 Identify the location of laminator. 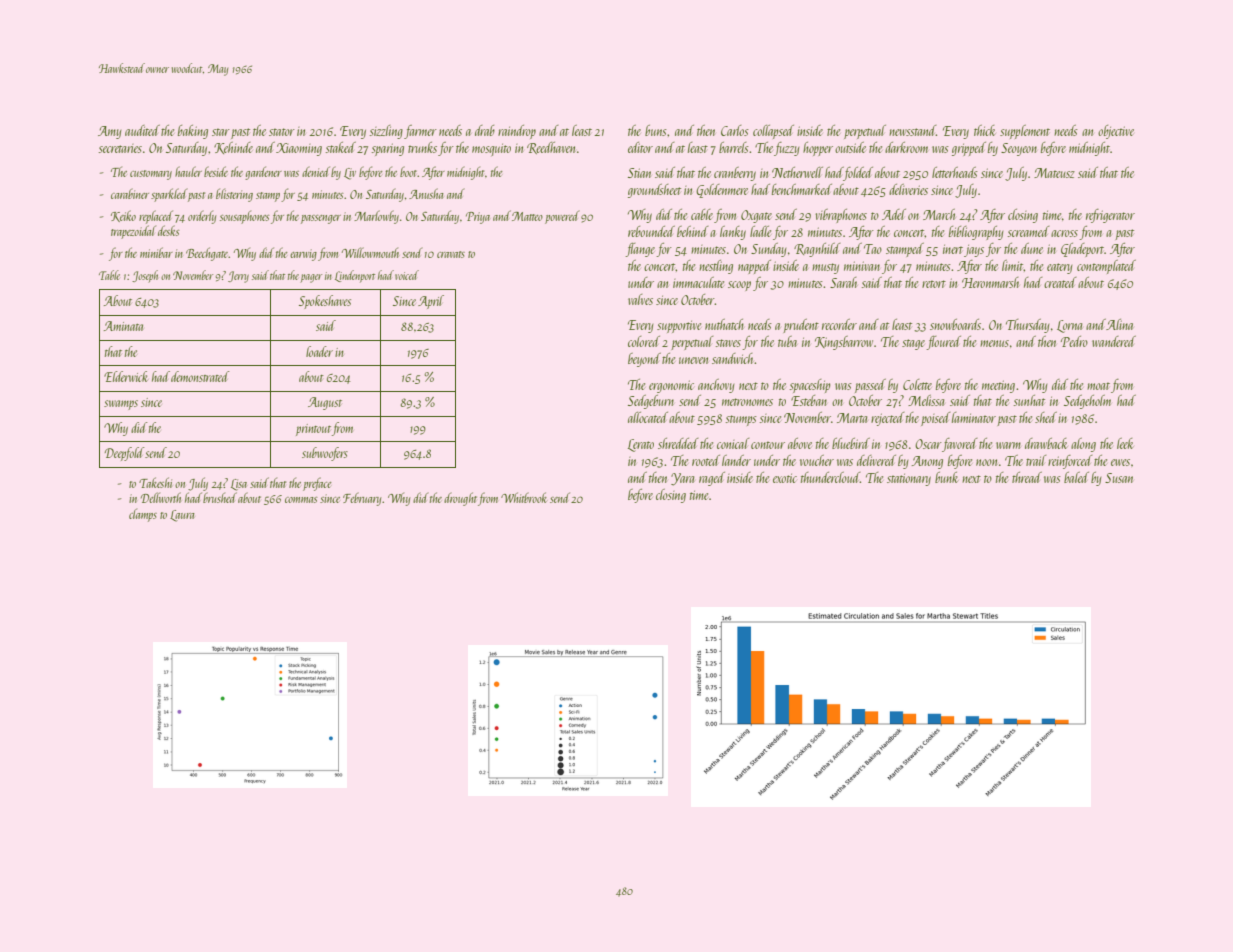
(974, 417).
